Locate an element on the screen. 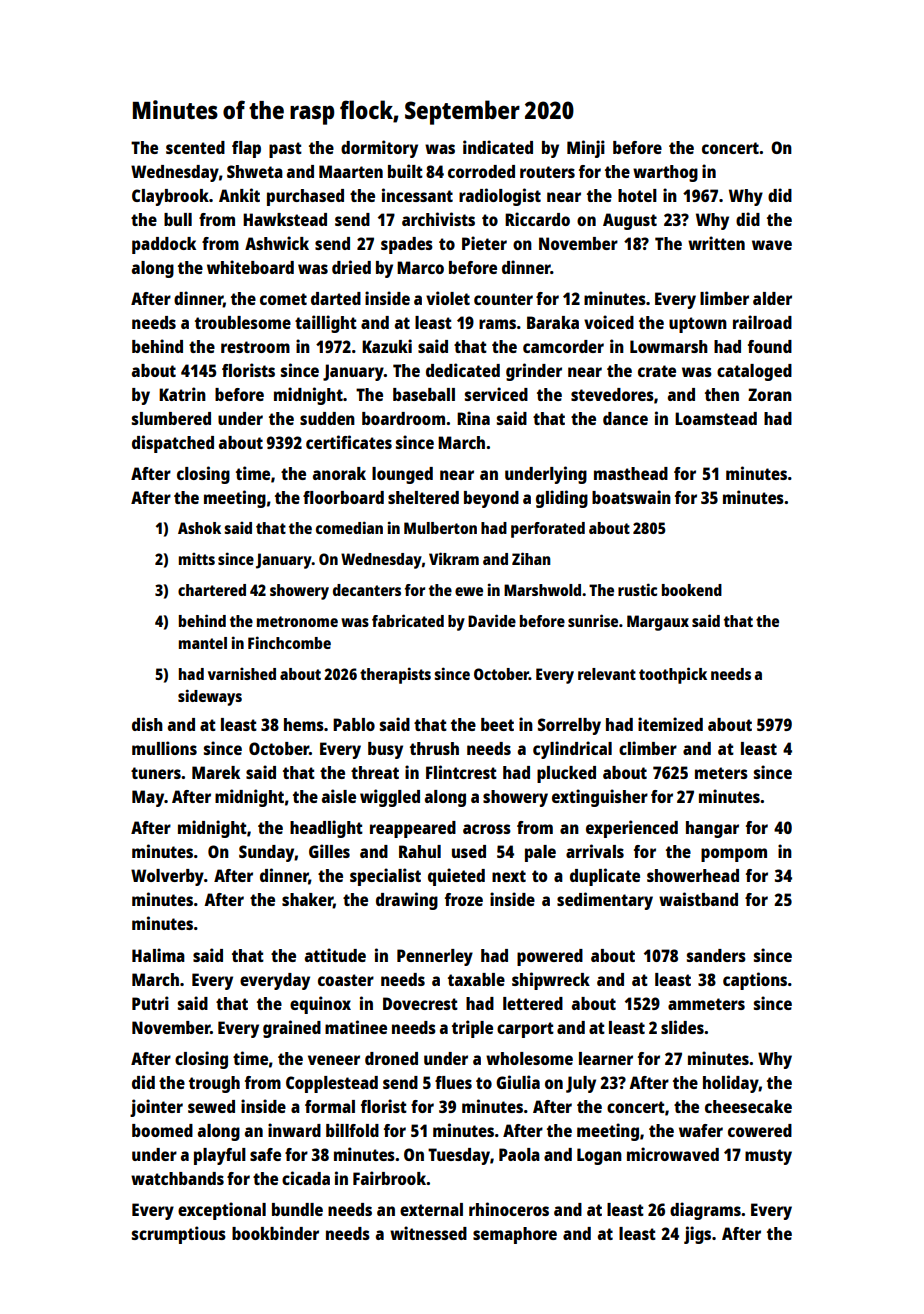 The width and height of the screenshot is (924, 1314). whiteboard is located at coordinates (250, 267).
